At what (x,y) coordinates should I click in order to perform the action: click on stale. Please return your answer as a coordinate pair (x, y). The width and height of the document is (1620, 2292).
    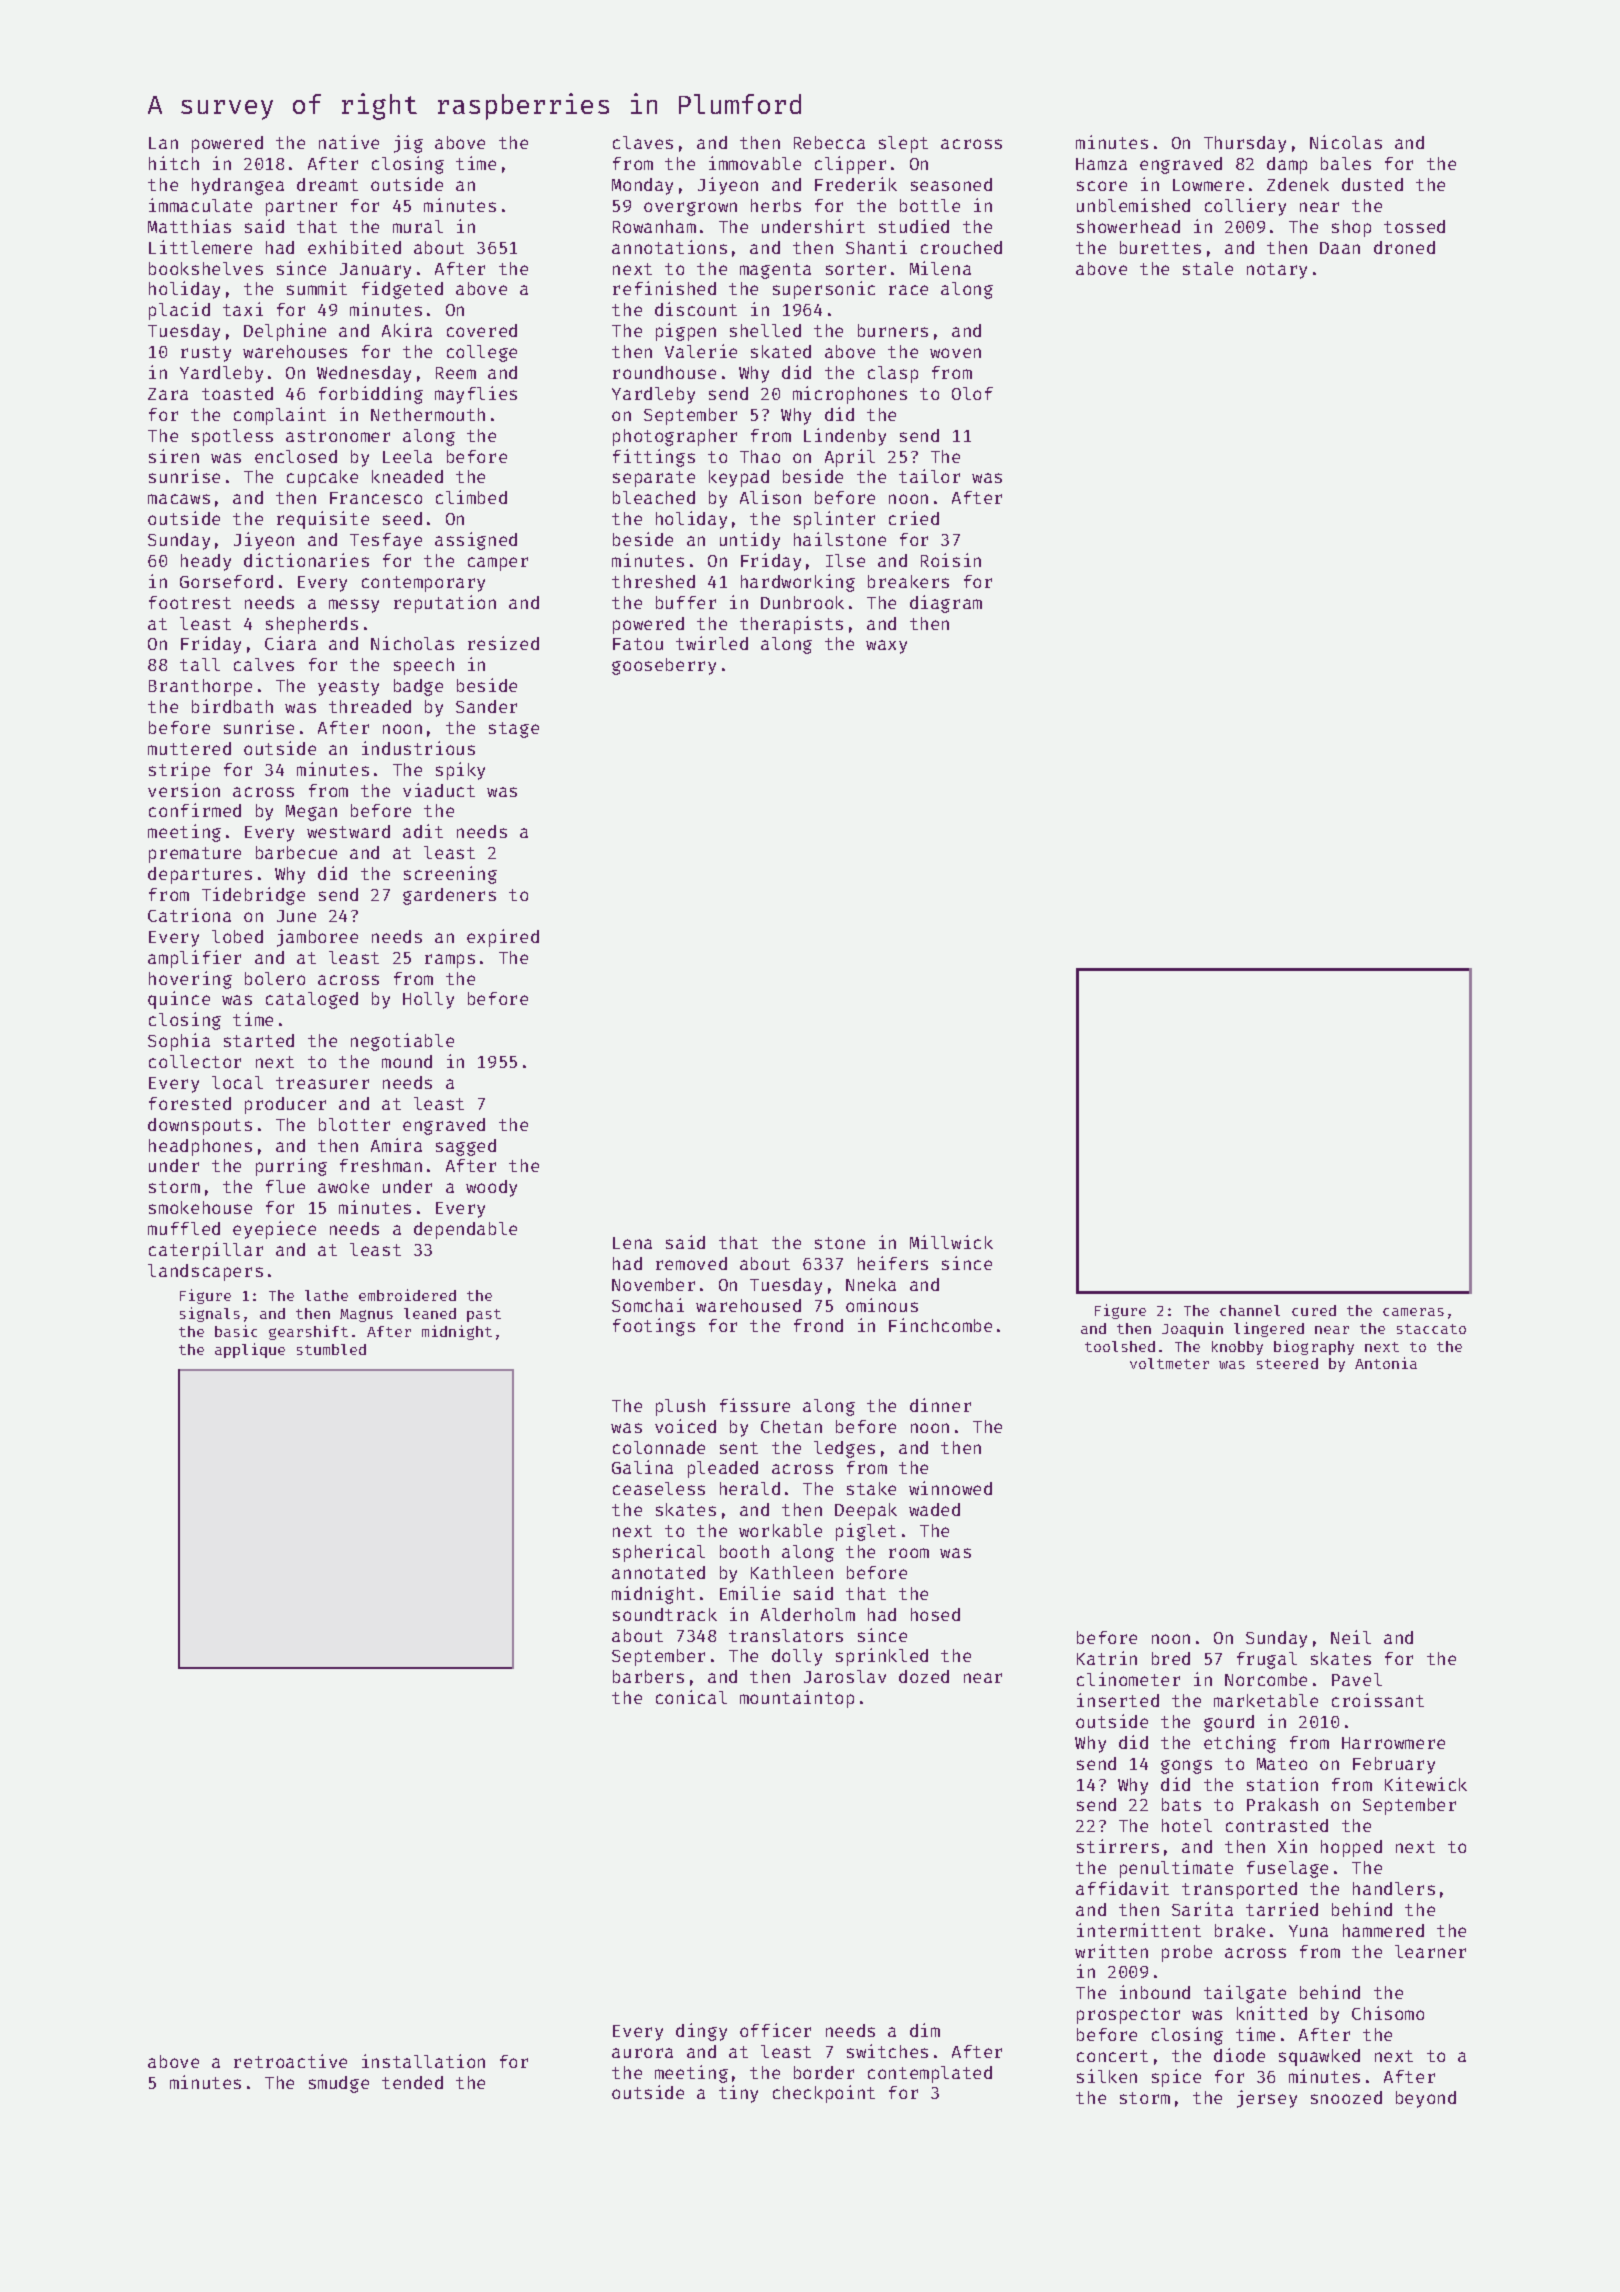
    Looking at the image, I should click on (1208, 268).
